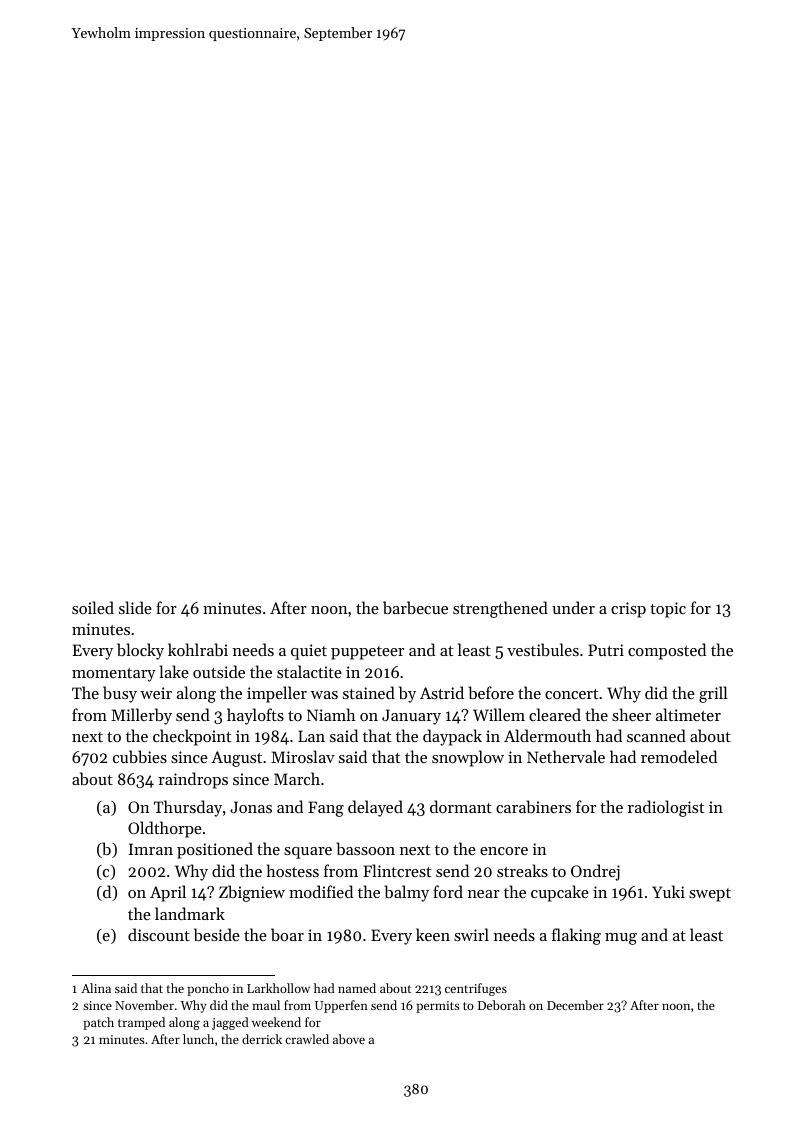 The height and width of the screenshot is (1144, 807). I want to click on jagged, so click(230, 1023).
